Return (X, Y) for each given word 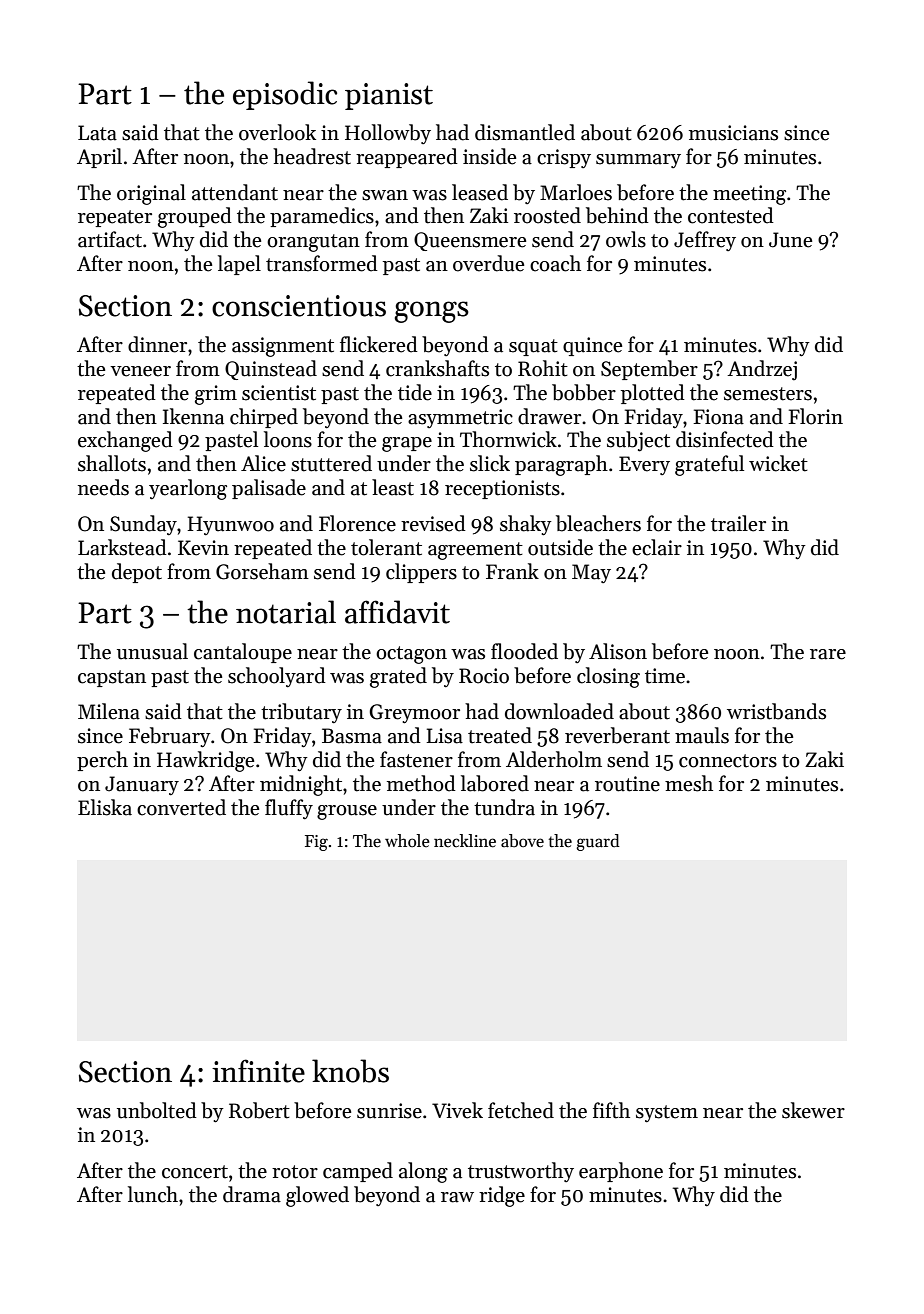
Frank (512, 571)
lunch (153, 1194)
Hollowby (388, 134)
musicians (733, 133)
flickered (379, 344)
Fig (316, 843)
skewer (813, 1110)
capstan (112, 678)
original (151, 194)
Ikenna (193, 416)
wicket (778, 463)
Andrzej (762, 370)
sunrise (389, 1111)
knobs (350, 1071)
